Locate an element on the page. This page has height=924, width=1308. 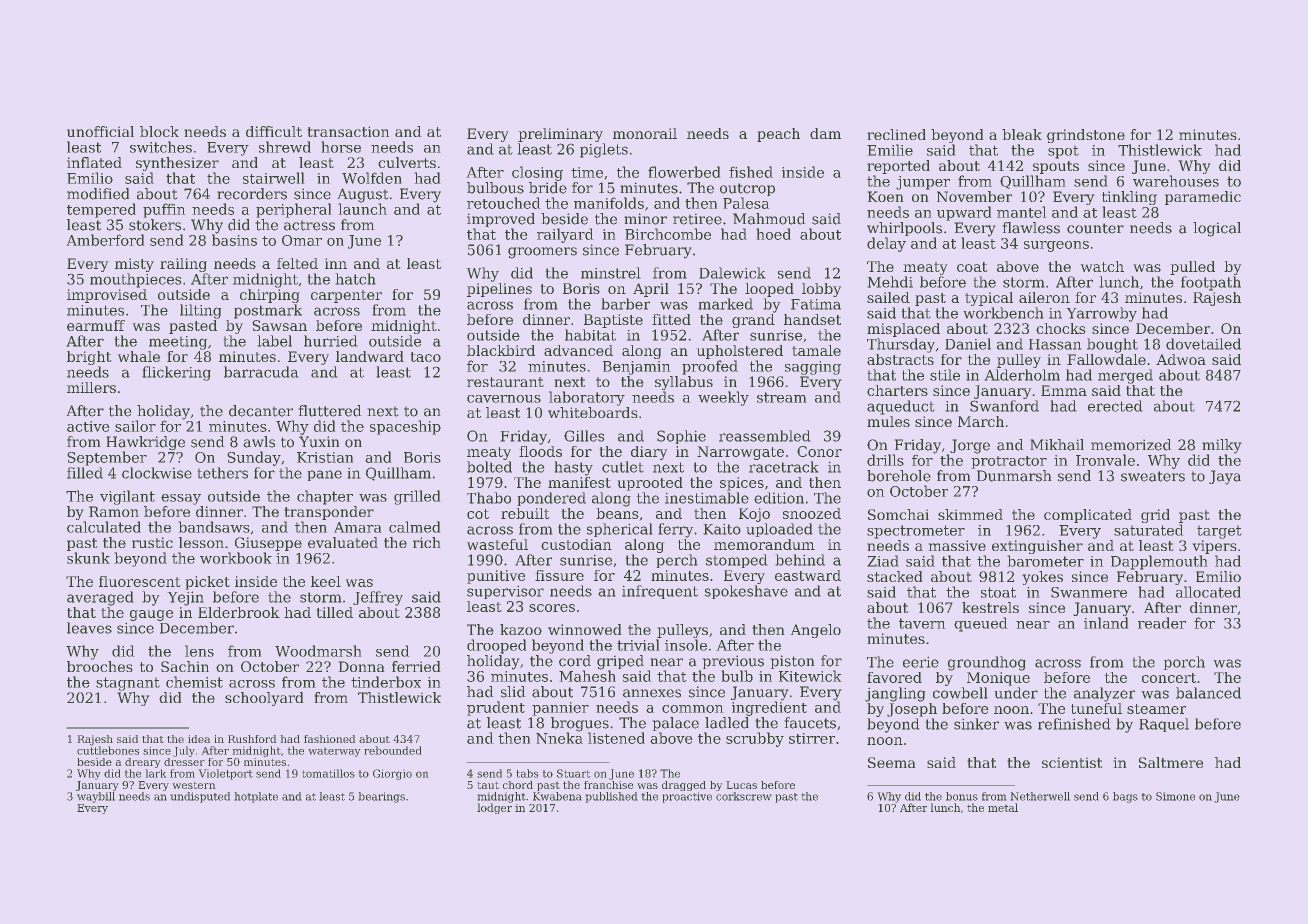
complicated is located at coordinates (1088, 516).
